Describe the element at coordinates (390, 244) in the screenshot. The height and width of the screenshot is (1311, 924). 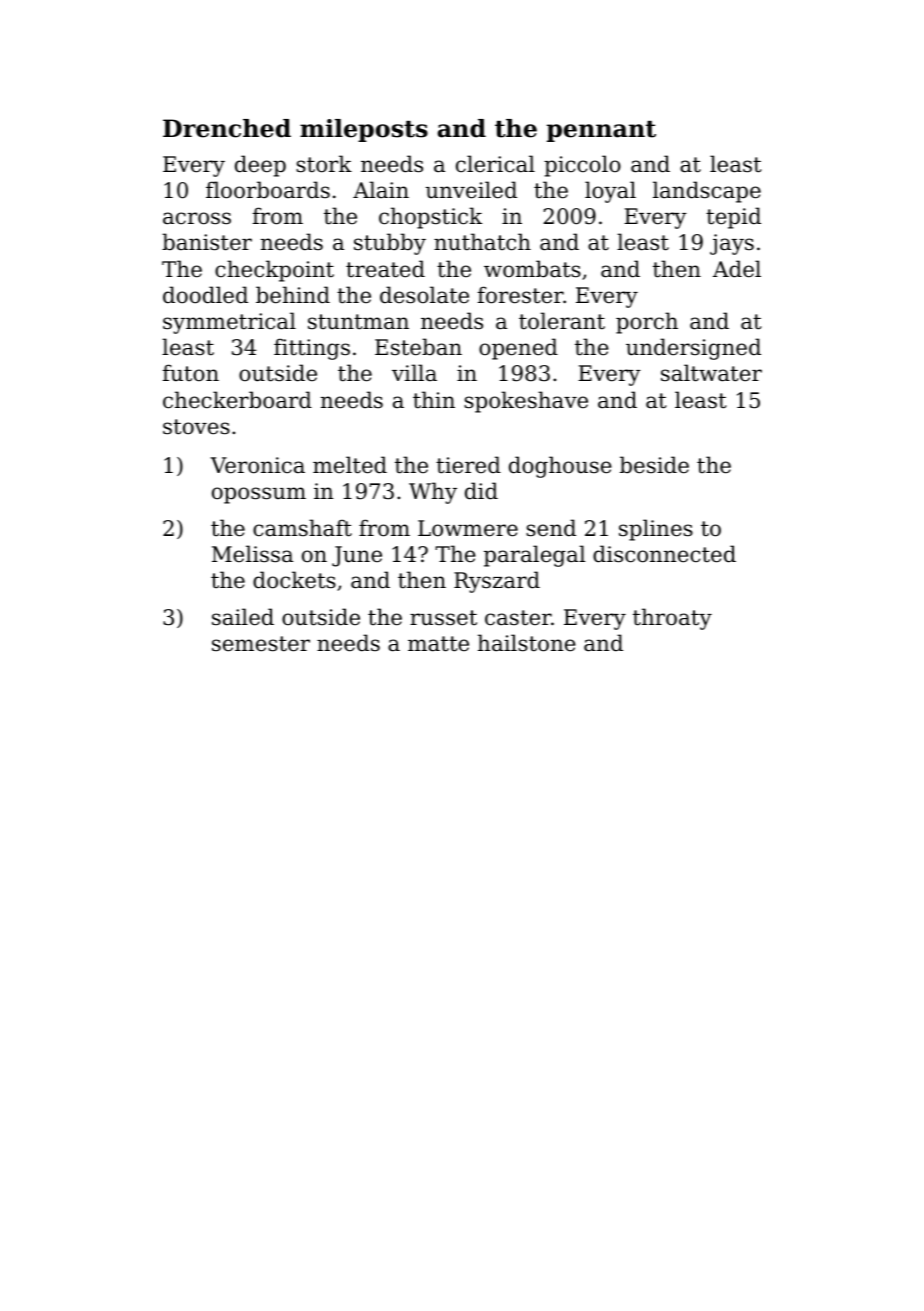
I see `stubby` at that location.
